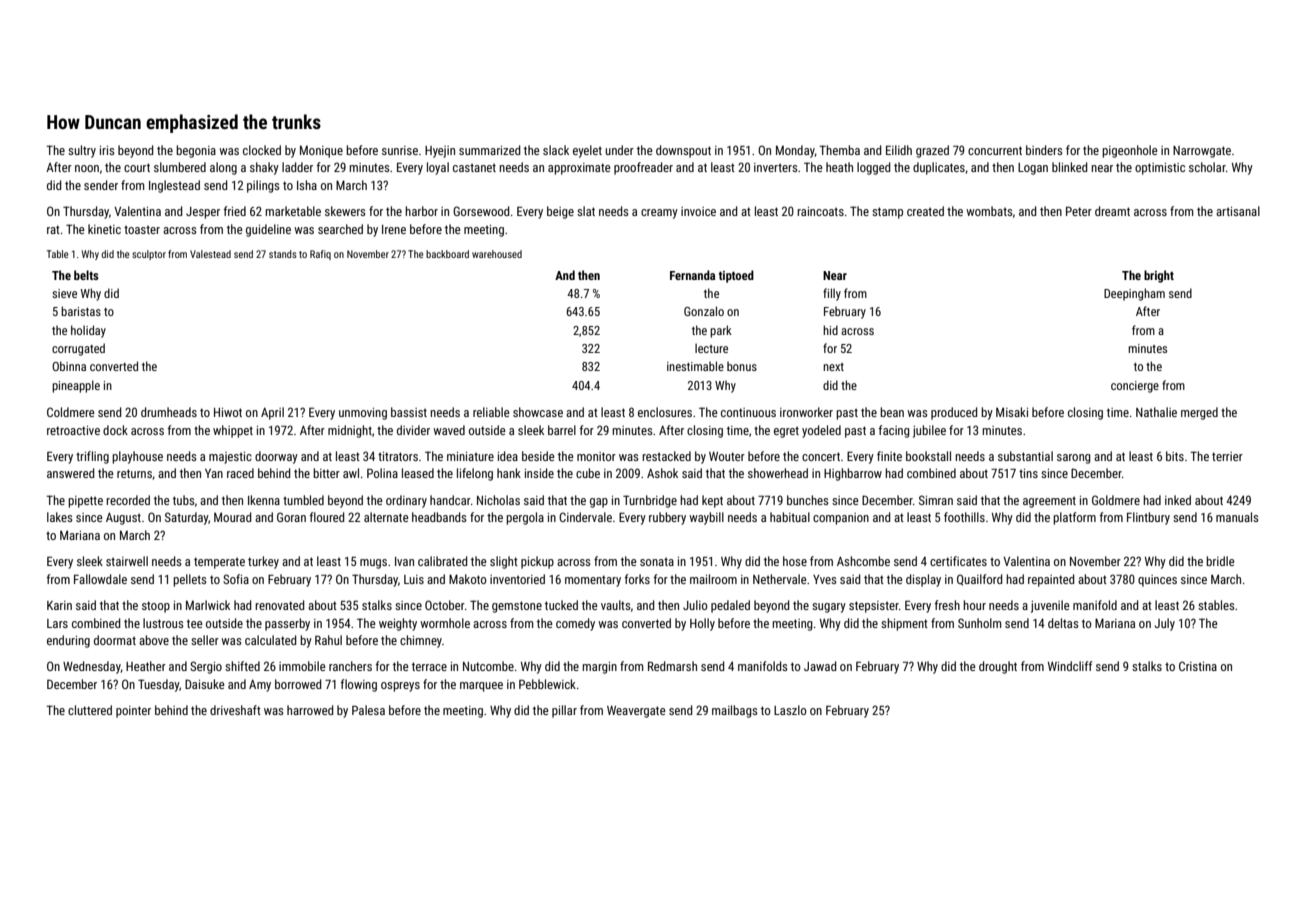 Image resolution: width=1308 pixels, height=924 pixels. What do you see at coordinates (1025, 456) in the document?
I see `substantial` at bounding box center [1025, 456].
